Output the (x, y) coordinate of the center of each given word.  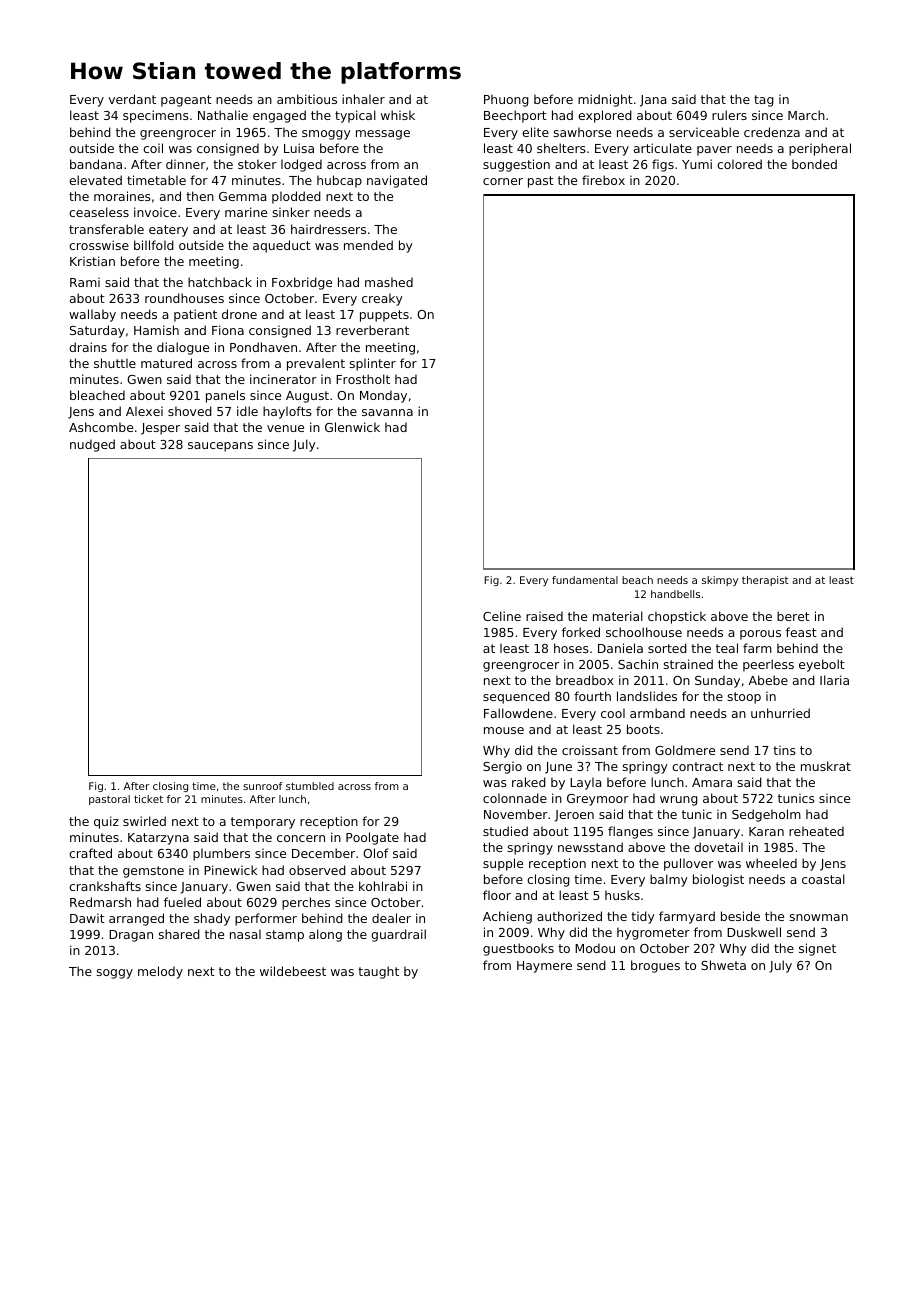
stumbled (310, 786)
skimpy (720, 581)
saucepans (220, 447)
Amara (712, 782)
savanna (387, 412)
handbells (675, 594)
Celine (502, 616)
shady (212, 919)
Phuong (506, 100)
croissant (590, 750)
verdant (132, 99)
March (806, 115)
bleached (97, 395)
